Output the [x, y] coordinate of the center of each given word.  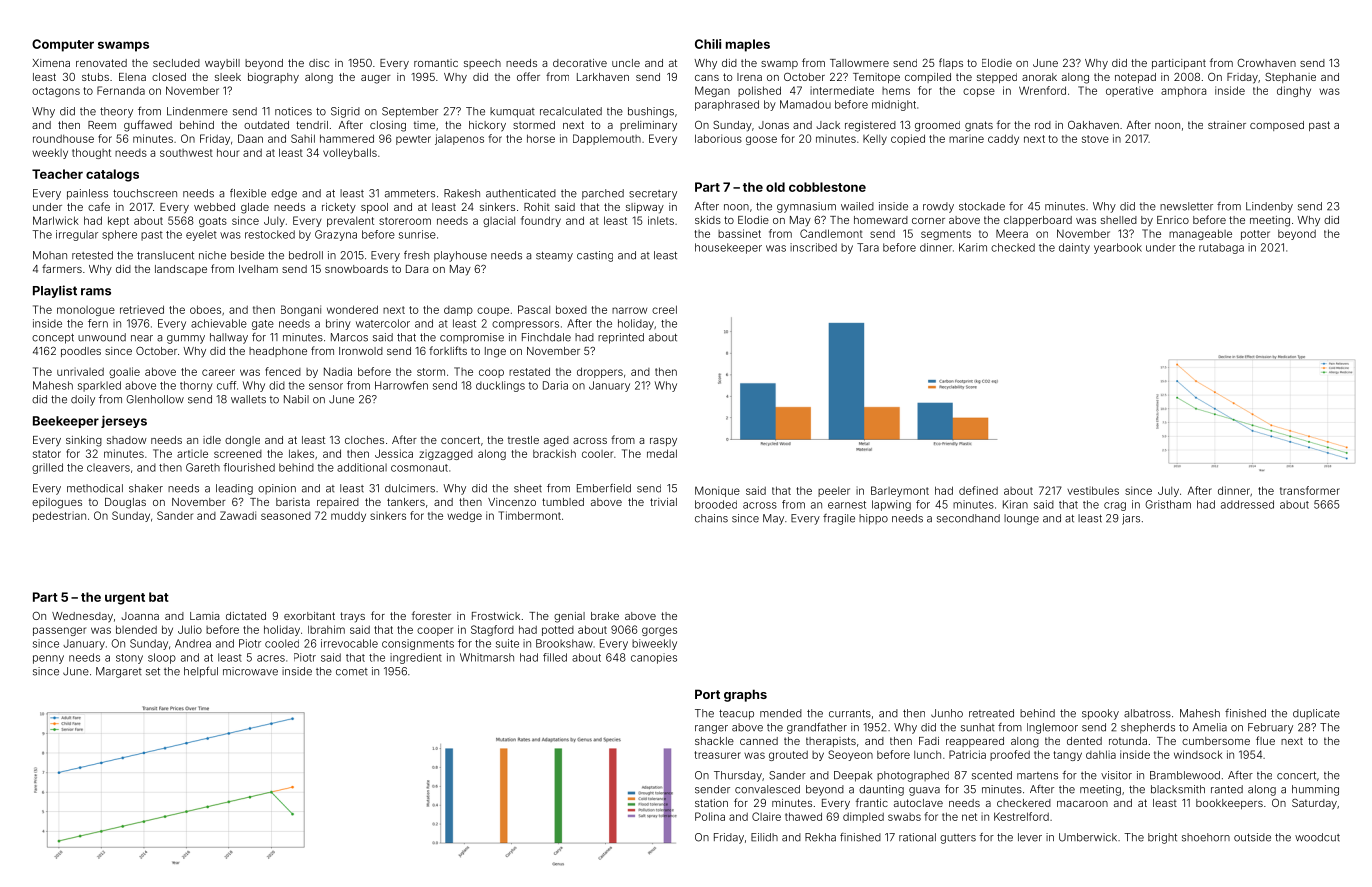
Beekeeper [66, 422]
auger [376, 79]
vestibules [1093, 490]
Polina [710, 816]
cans [707, 78]
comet [352, 672]
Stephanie [1290, 78]
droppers [600, 372]
